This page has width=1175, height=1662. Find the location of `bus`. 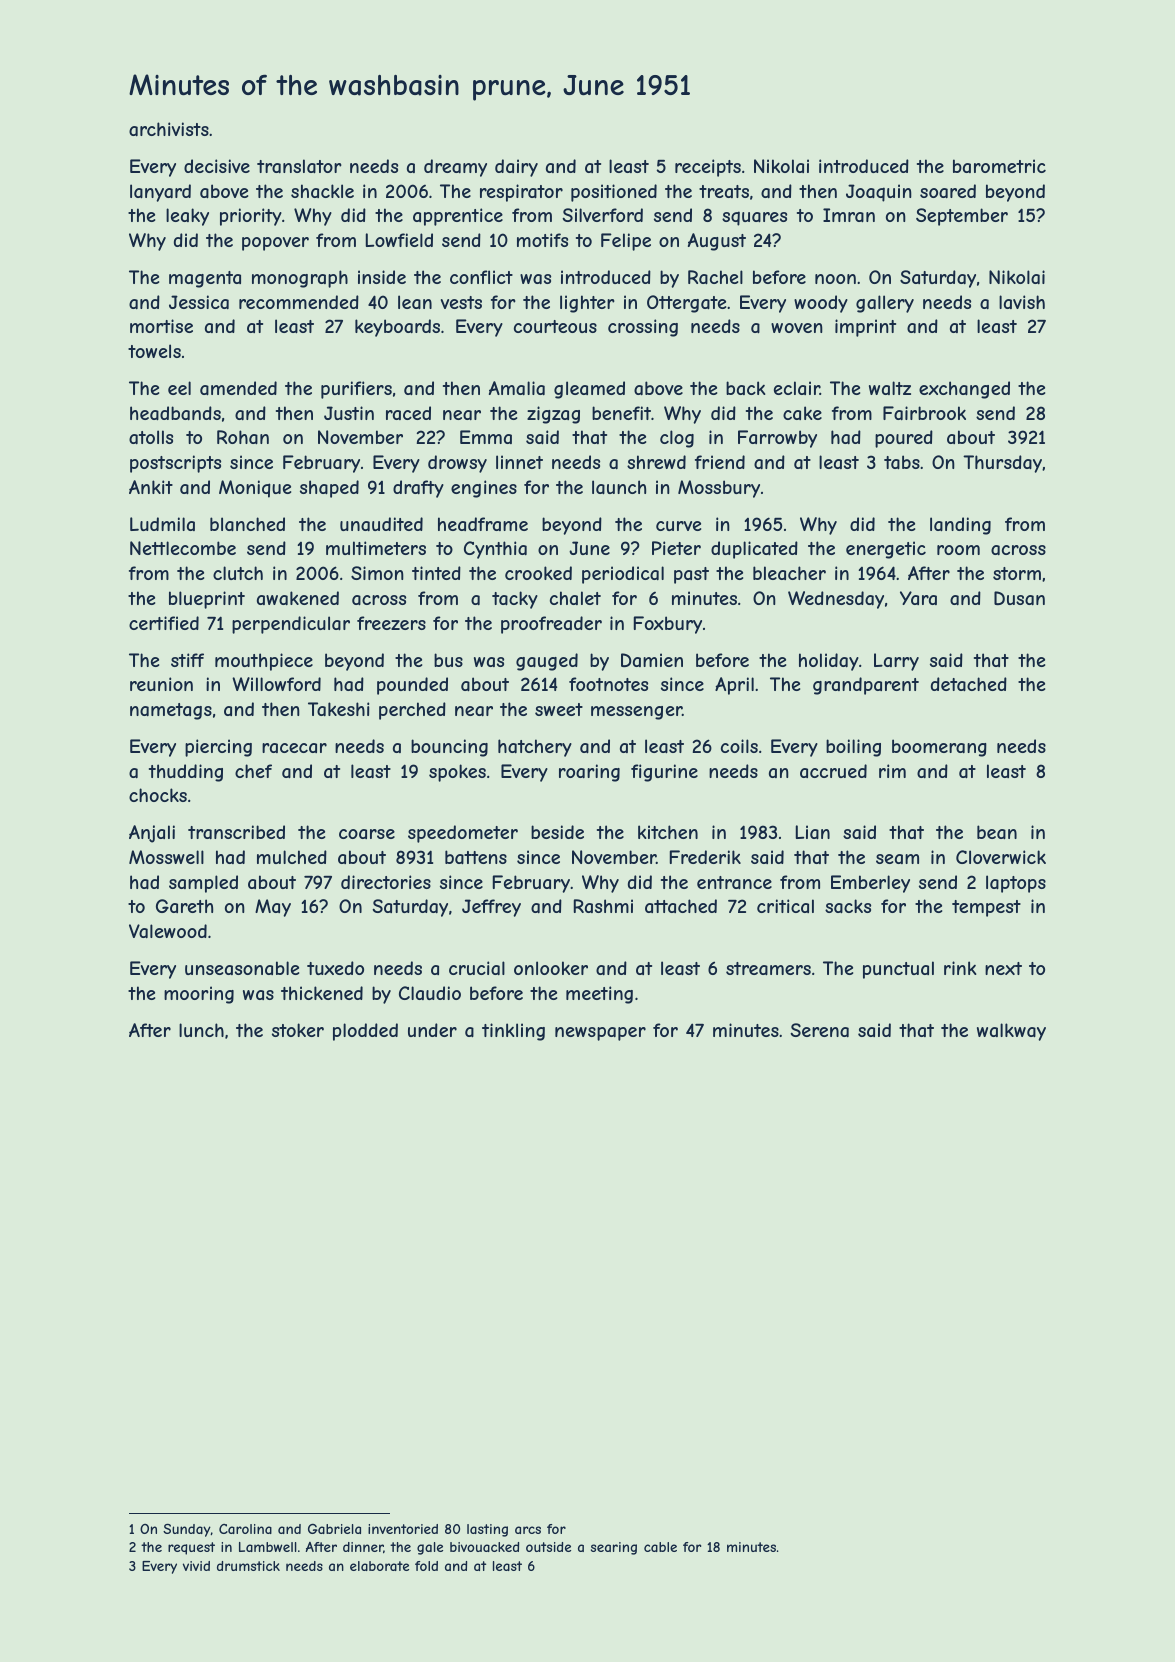

bus is located at coordinates (448, 660).
